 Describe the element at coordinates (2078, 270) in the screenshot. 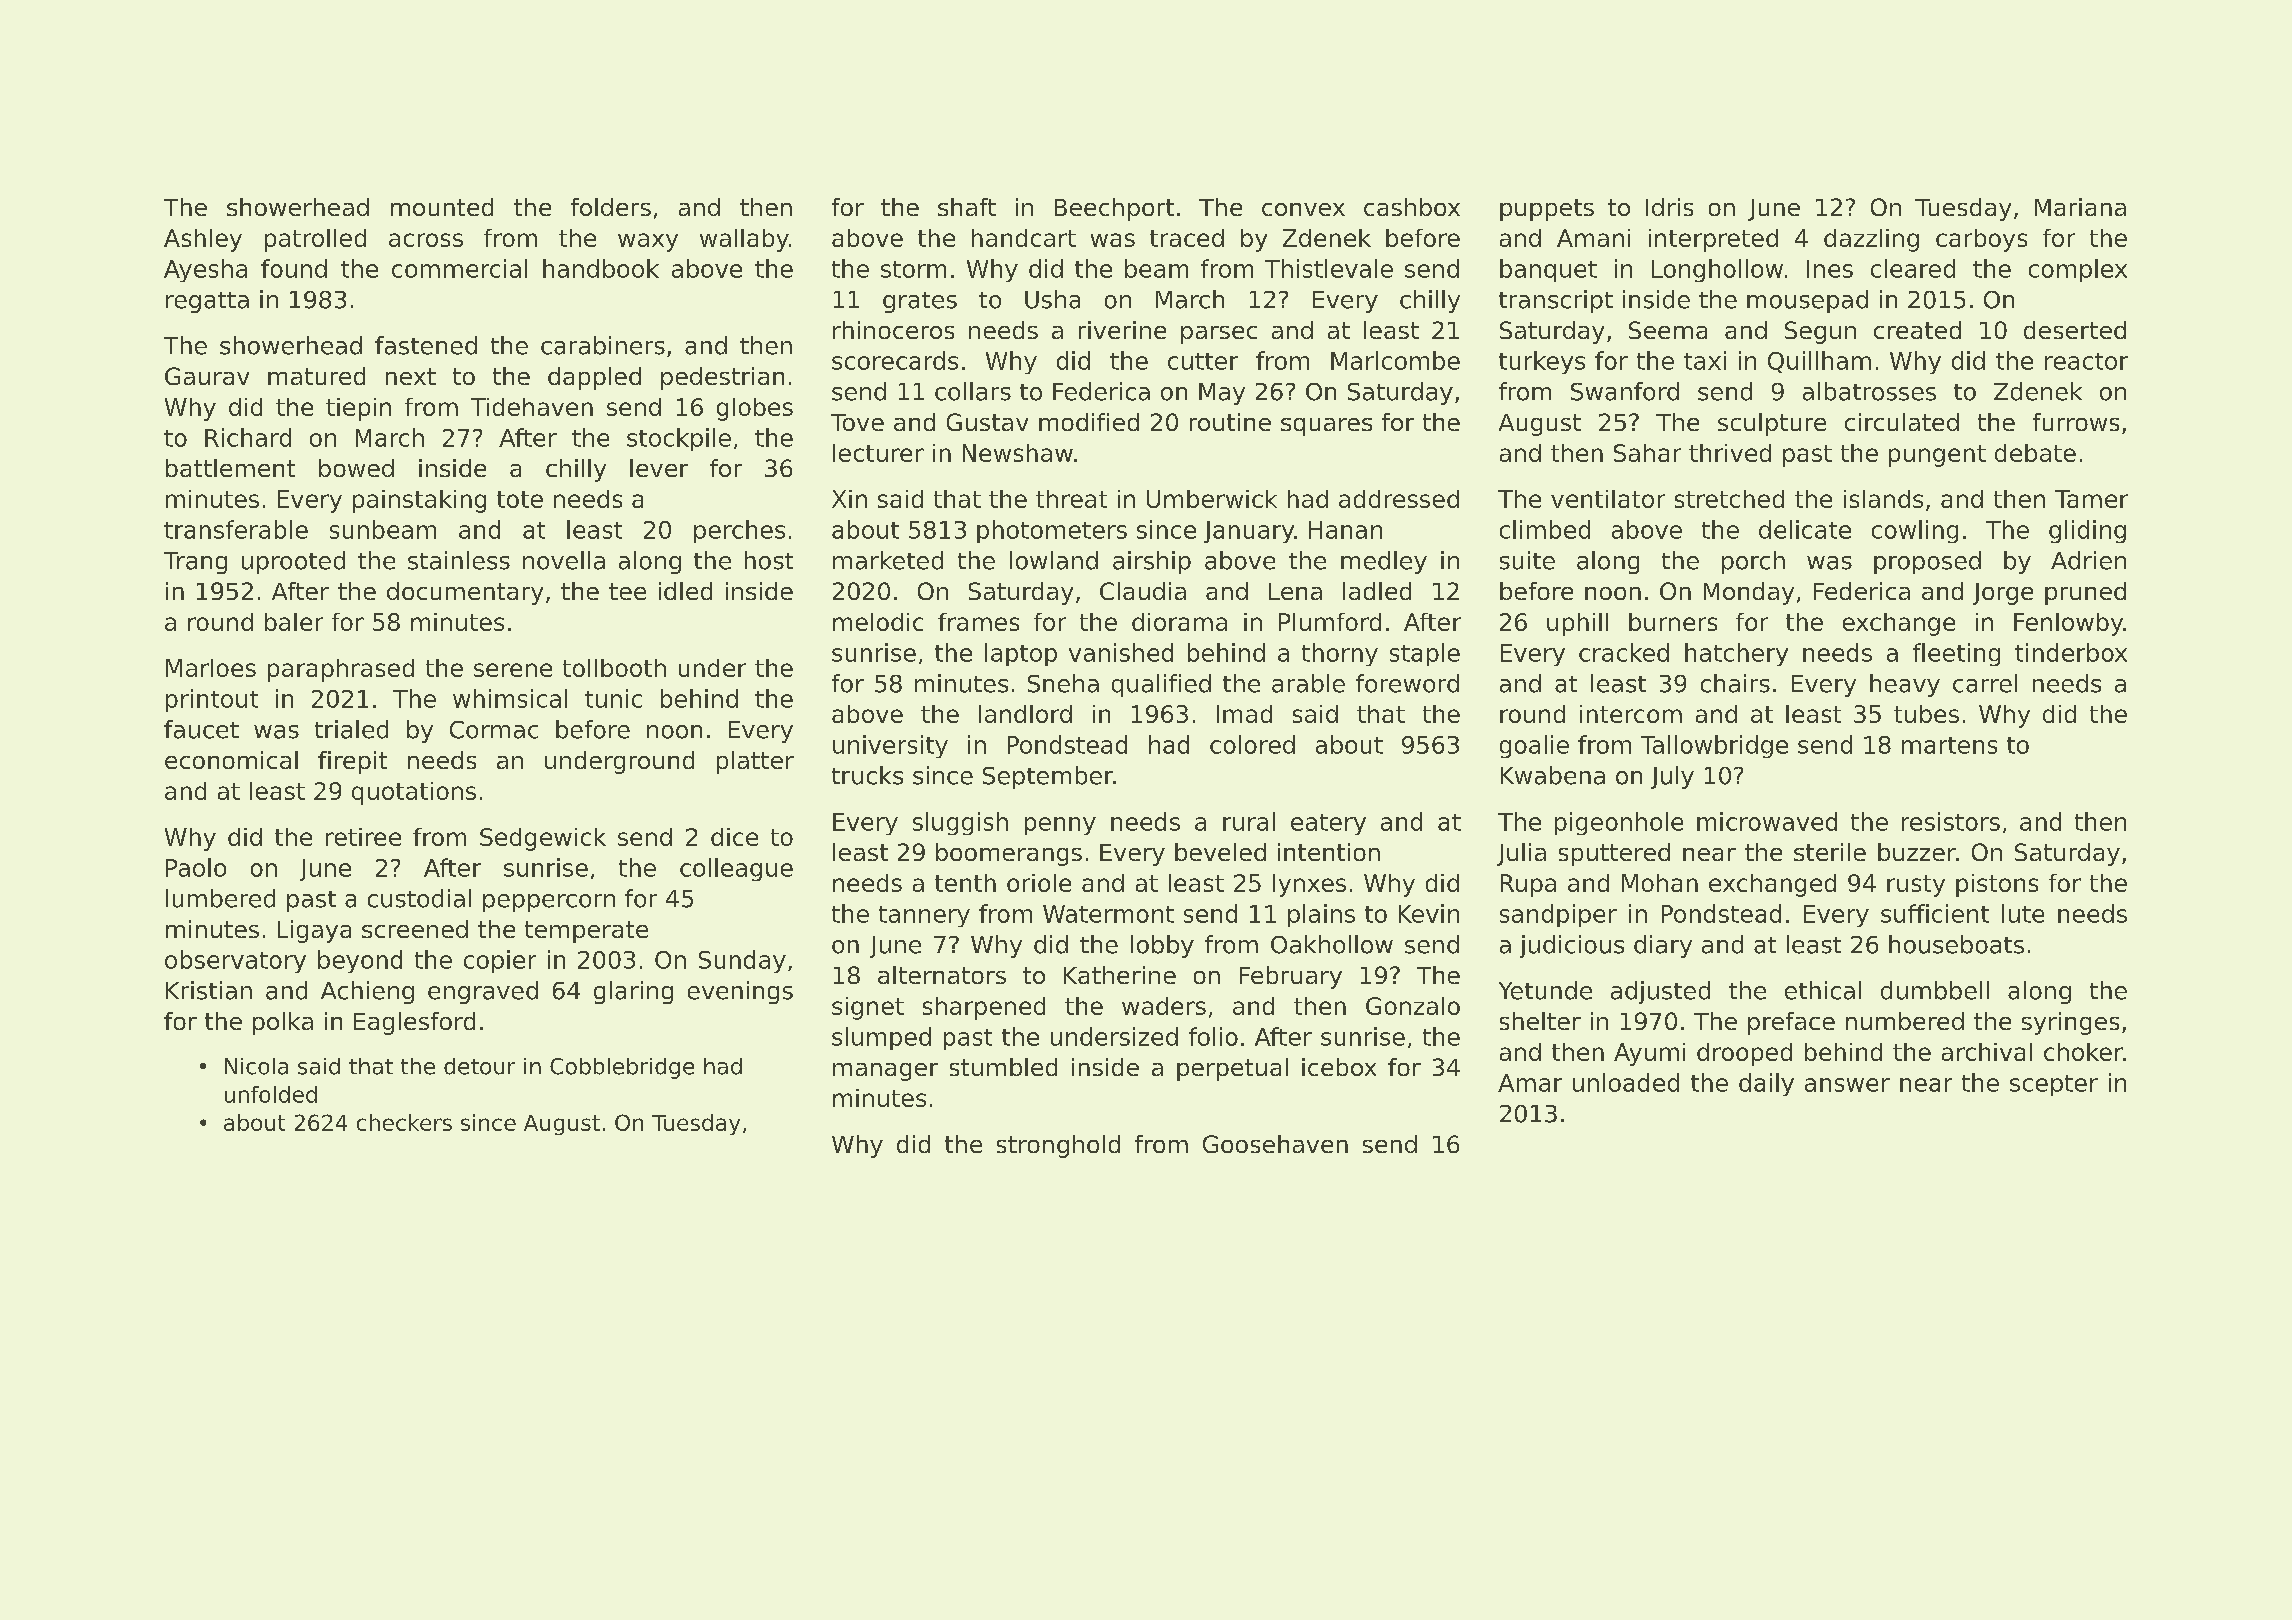

I see `complex` at that location.
